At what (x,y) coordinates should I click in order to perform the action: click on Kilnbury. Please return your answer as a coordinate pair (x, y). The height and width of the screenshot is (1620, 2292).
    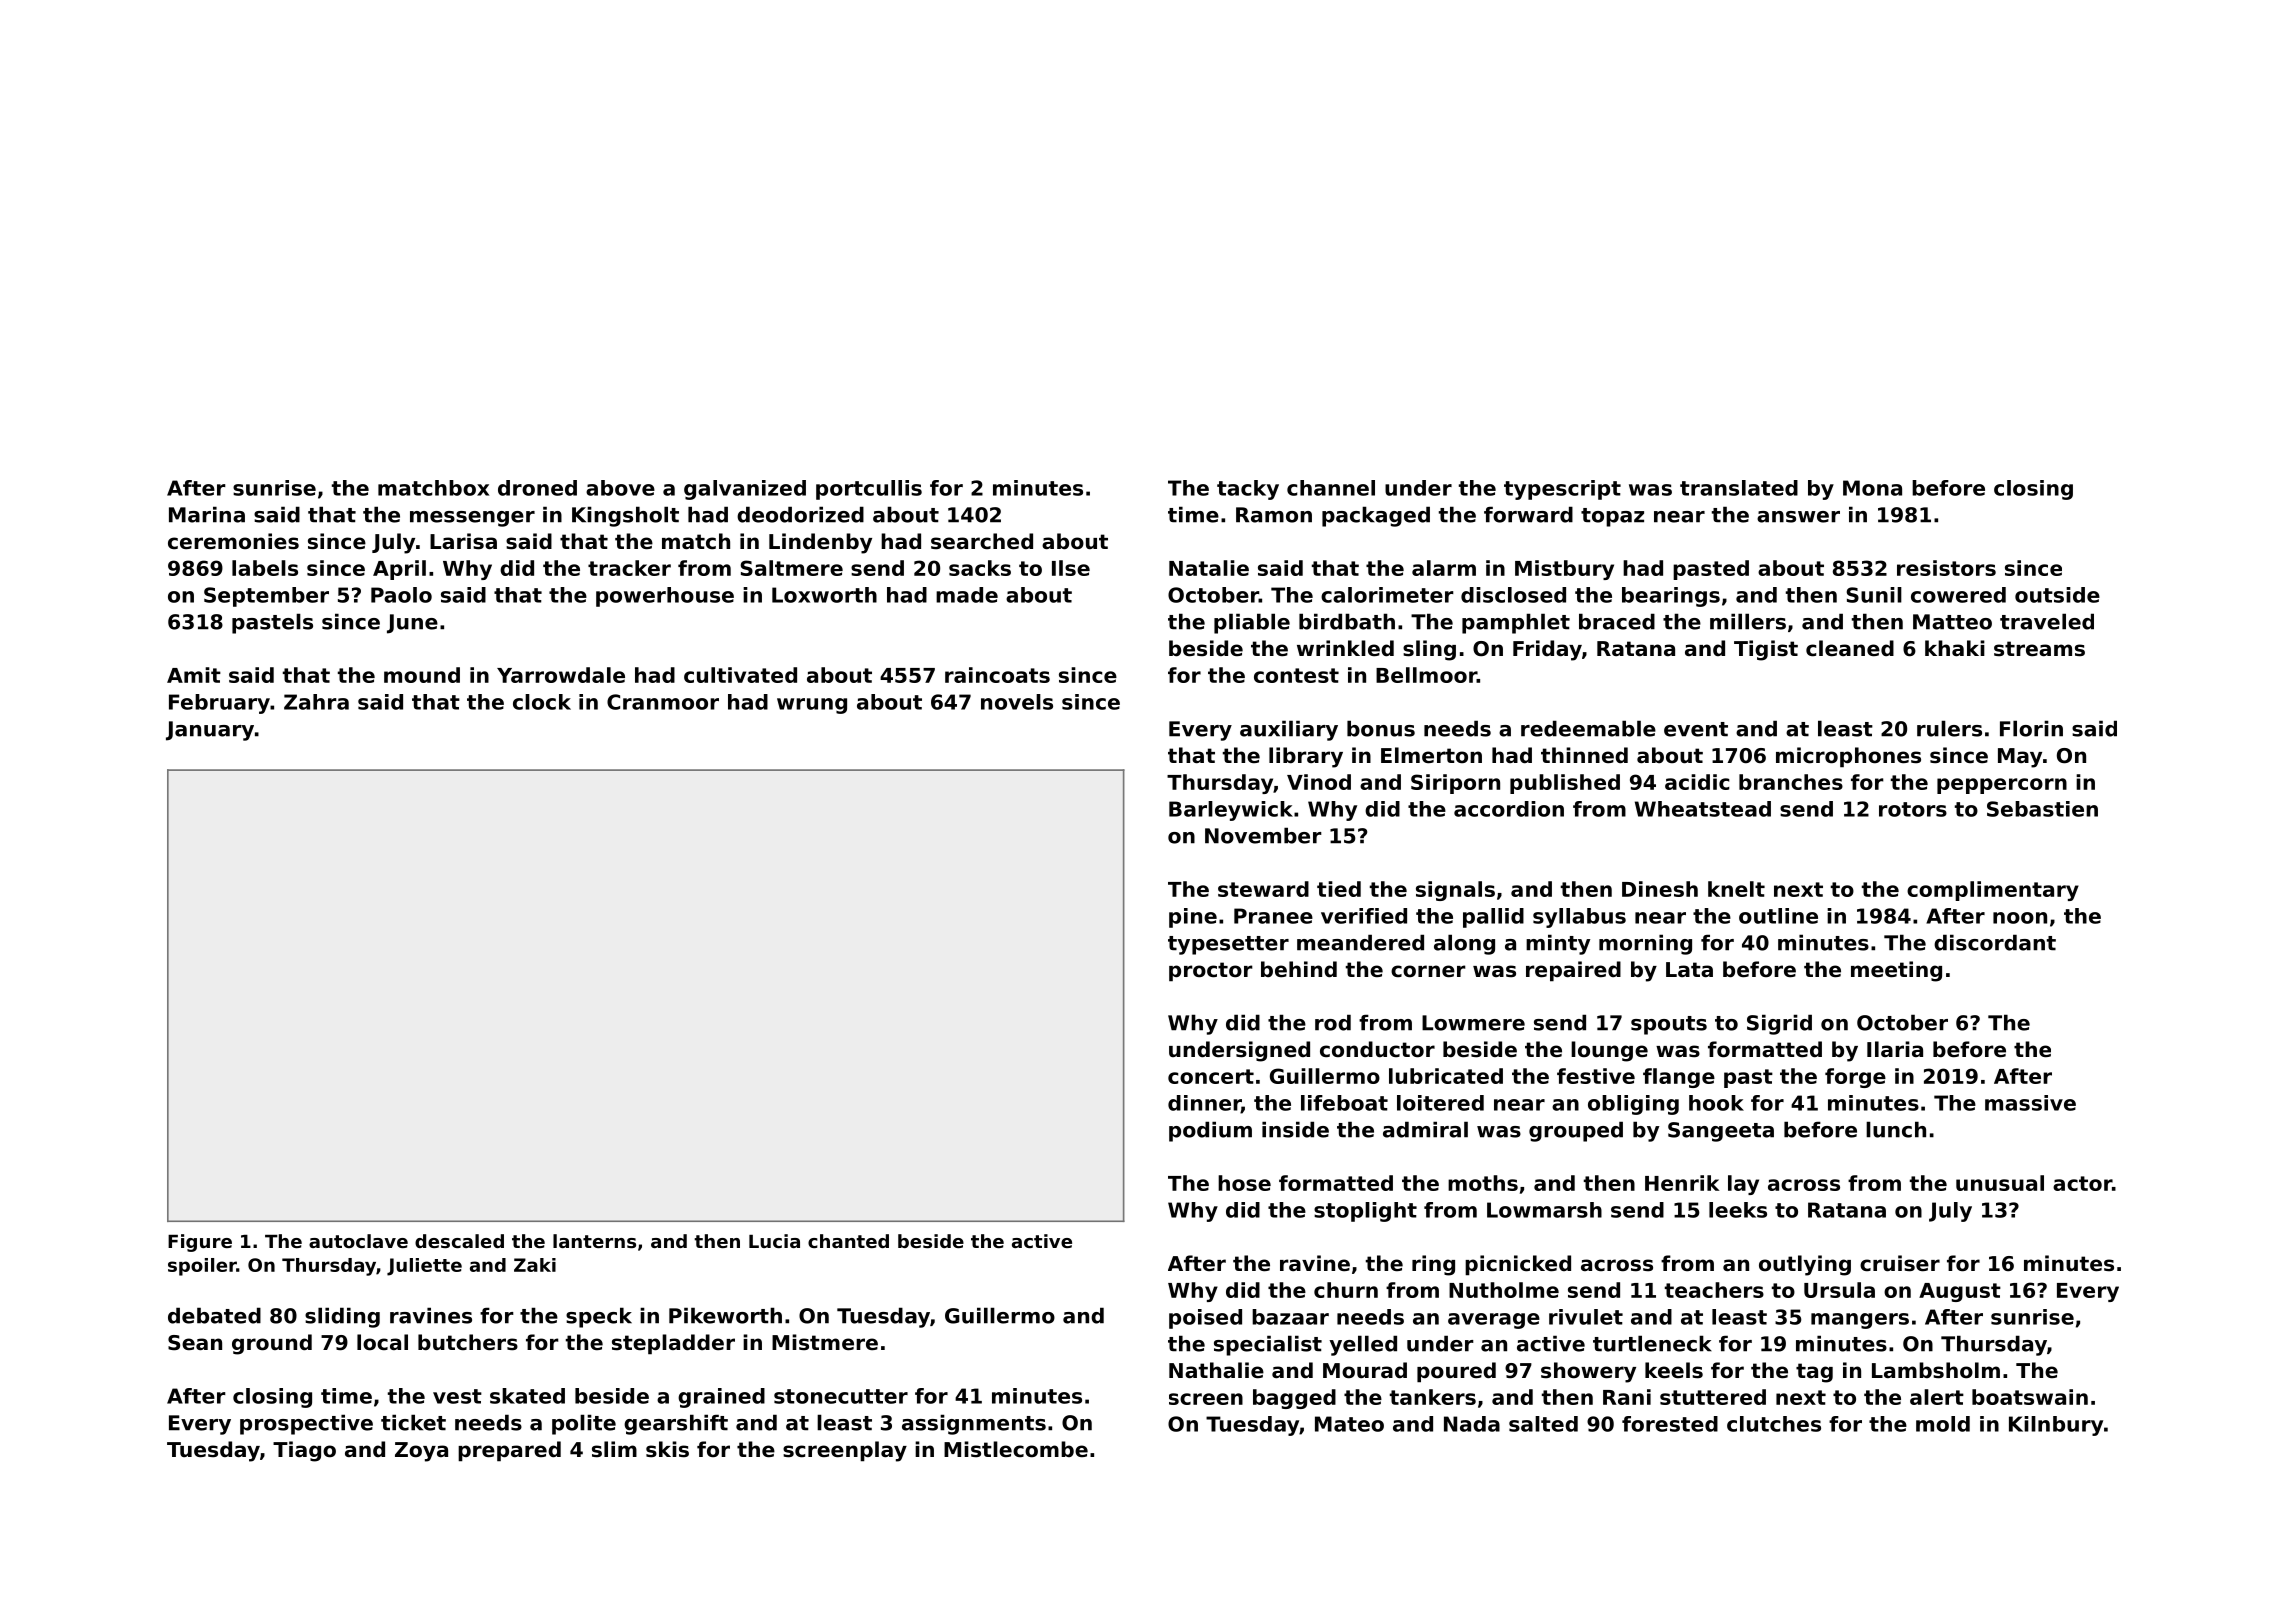
    Looking at the image, I should click on (2056, 1426).
